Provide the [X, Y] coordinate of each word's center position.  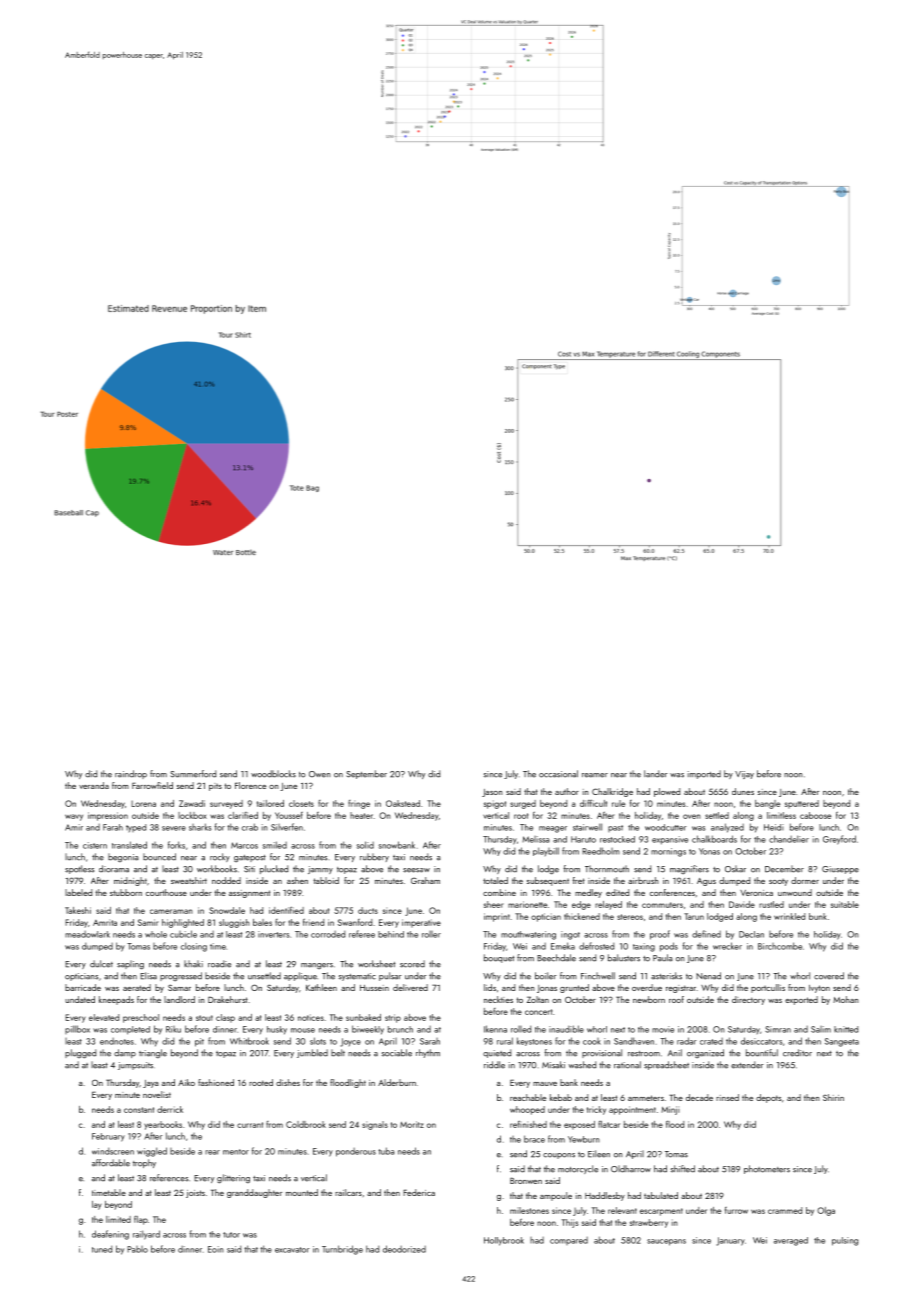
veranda [94, 785]
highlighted [183, 923]
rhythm [428, 1053]
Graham [425, 880]
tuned [102, 1249]
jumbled [312, 1053]
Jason [492, 793]
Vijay [744, 775]
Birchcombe [780, 946]
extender [747, 1065]
